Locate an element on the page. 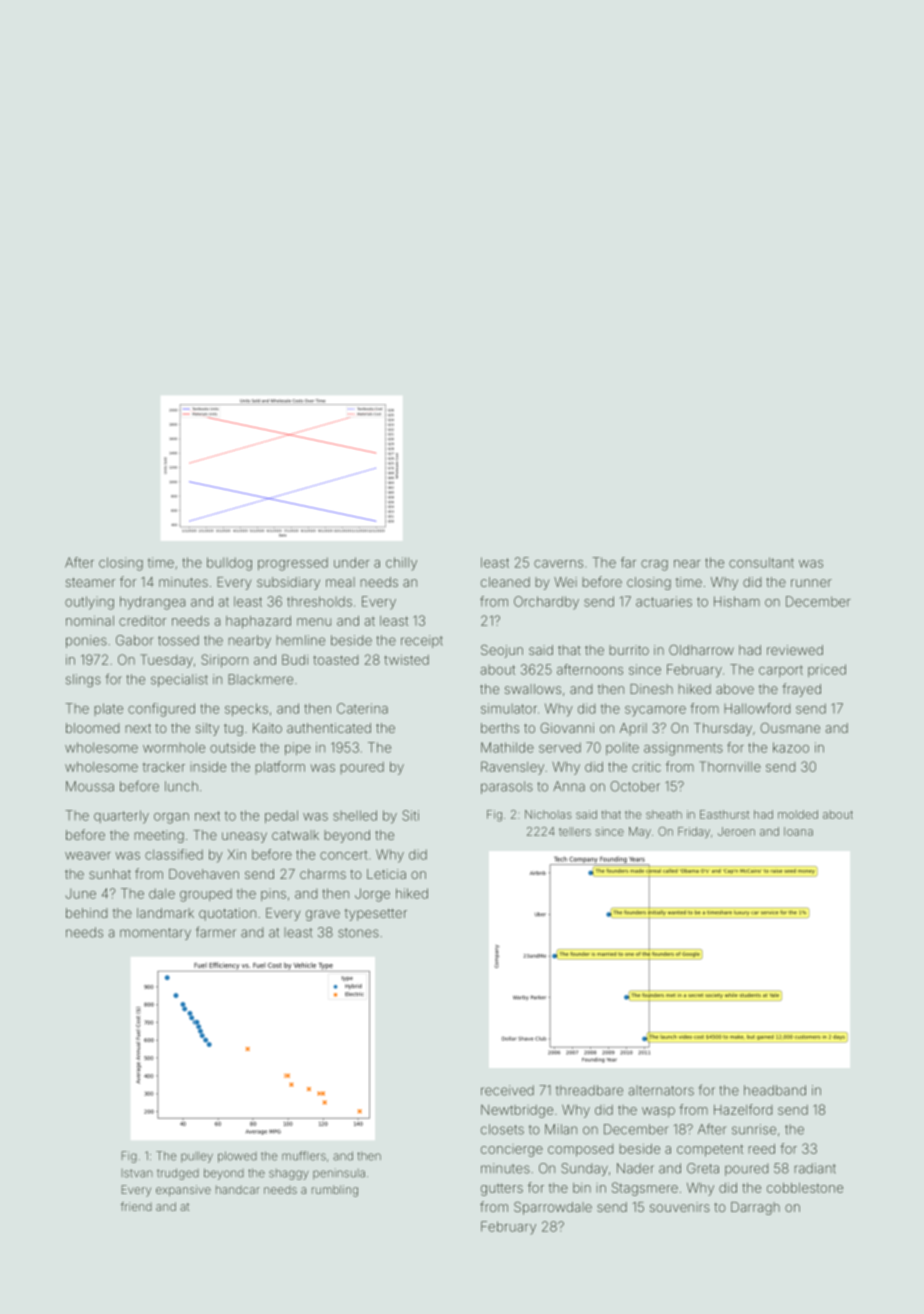 The width and height of the image is (924, 1314). rumbling is located at coordinates (335, 1191).
